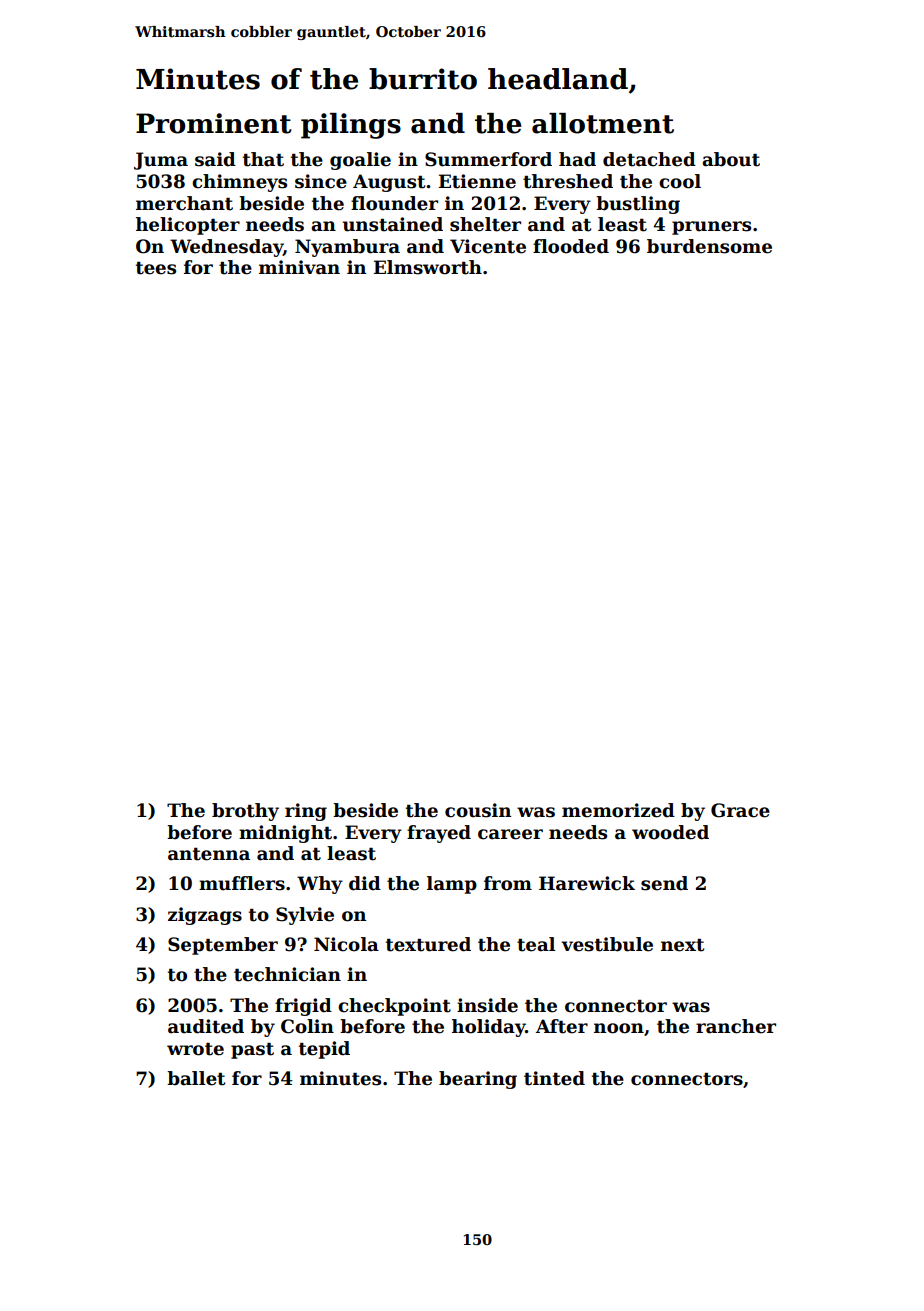  What do you see at coordinates (245, 812) in the page?
I see `brothy` at bounding box center [245, 812].
